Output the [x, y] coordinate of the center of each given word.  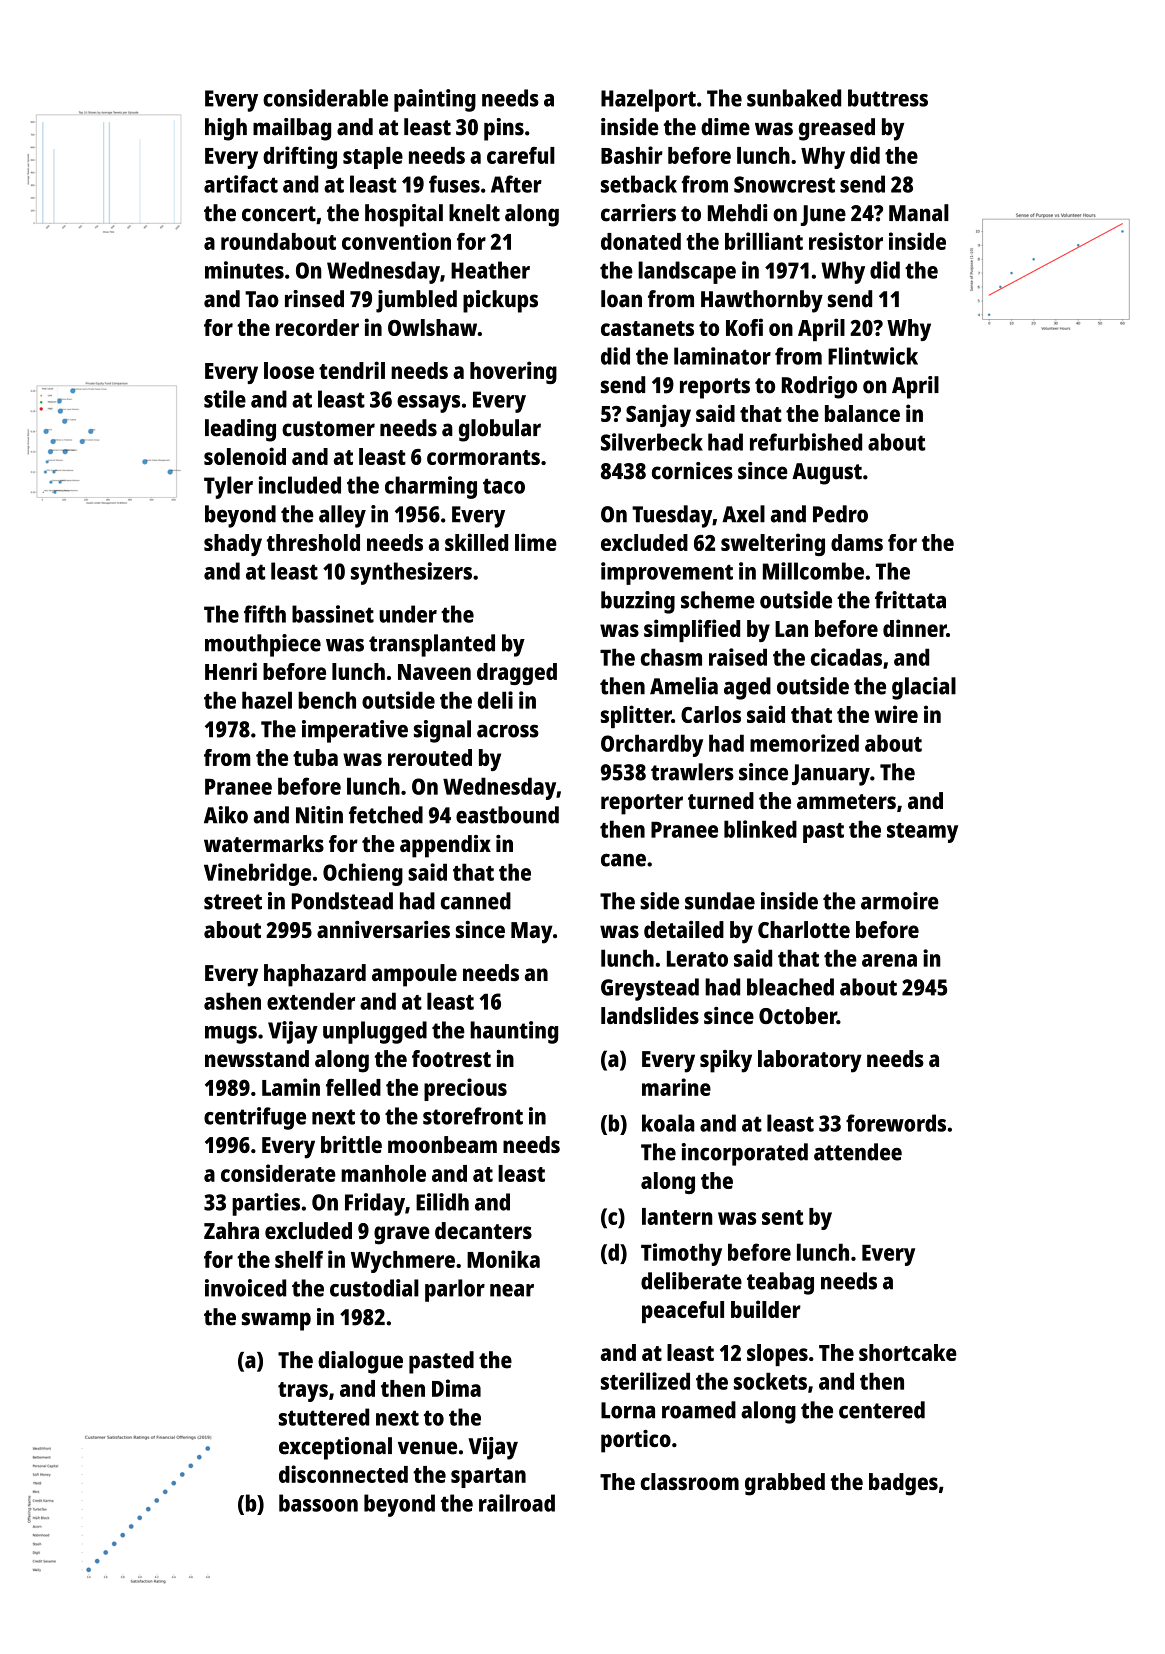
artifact [241, 184]
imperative [355, 731]
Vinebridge [257, 874]
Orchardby [652, 745]
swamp [276, 1321]
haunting [514, 1032]
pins [504, 129]
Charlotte [804, 929]
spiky [726, 1061]
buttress [888, 98]
